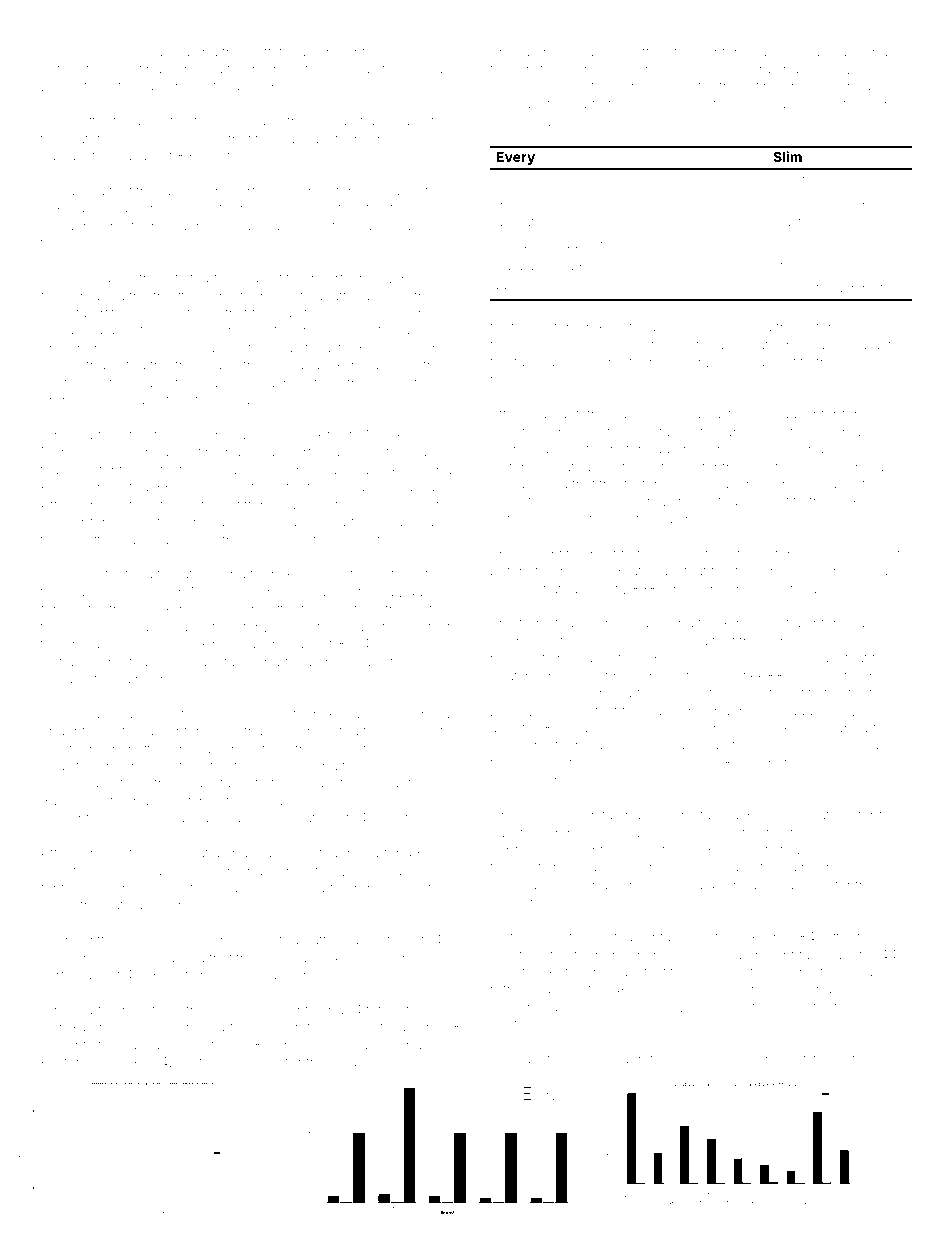  Describe the element at coordinates (829, 852) in the screenshot. I see `assayer` at that location.
